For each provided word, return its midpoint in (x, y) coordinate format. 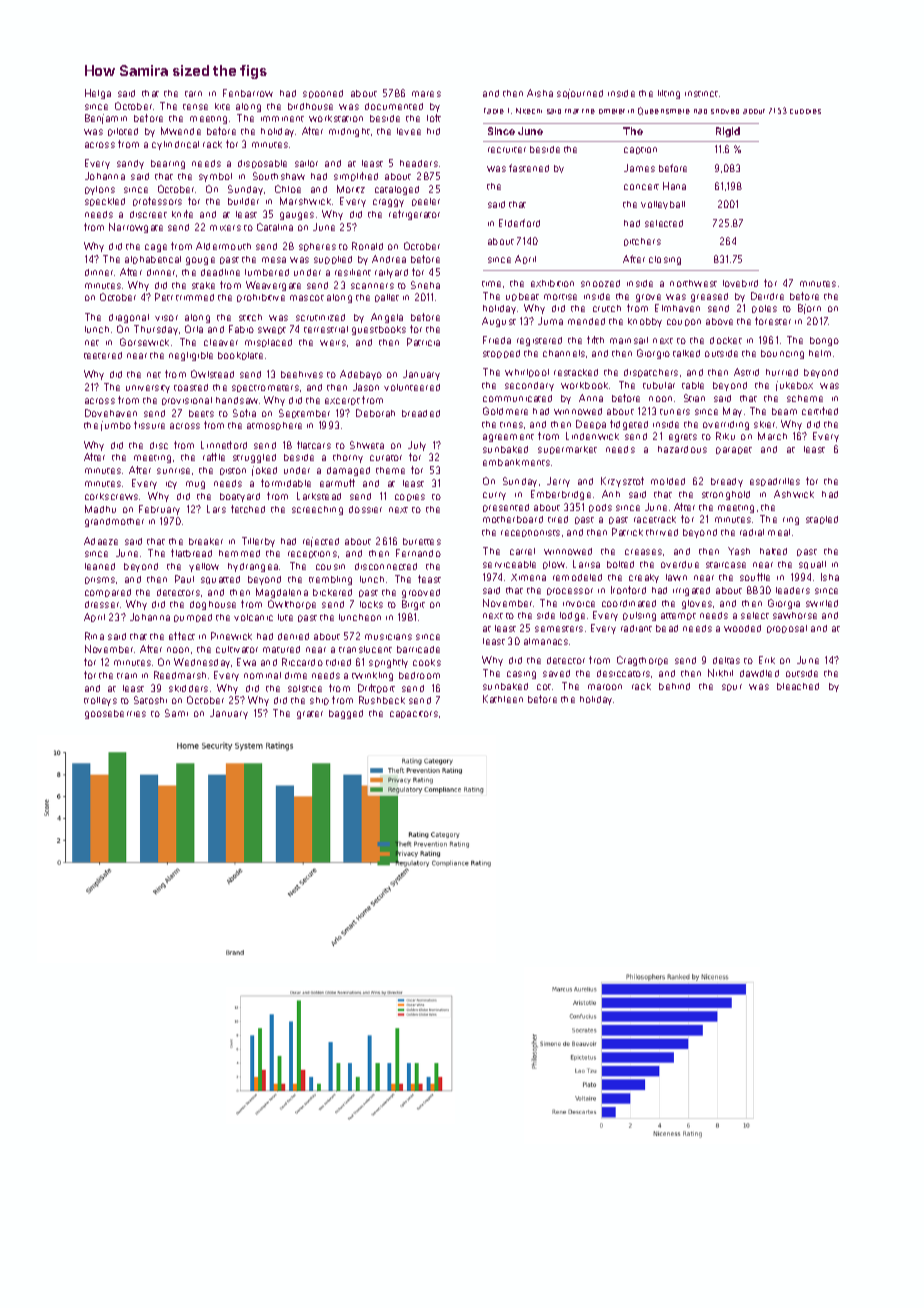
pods (600, 508)
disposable (262, 164)
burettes (422, 541)
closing (665, 260)
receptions (312, 554)
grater (310, 715)
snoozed (600, 283)
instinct (701, 94)
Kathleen (503, 699)
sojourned (580, 94)
